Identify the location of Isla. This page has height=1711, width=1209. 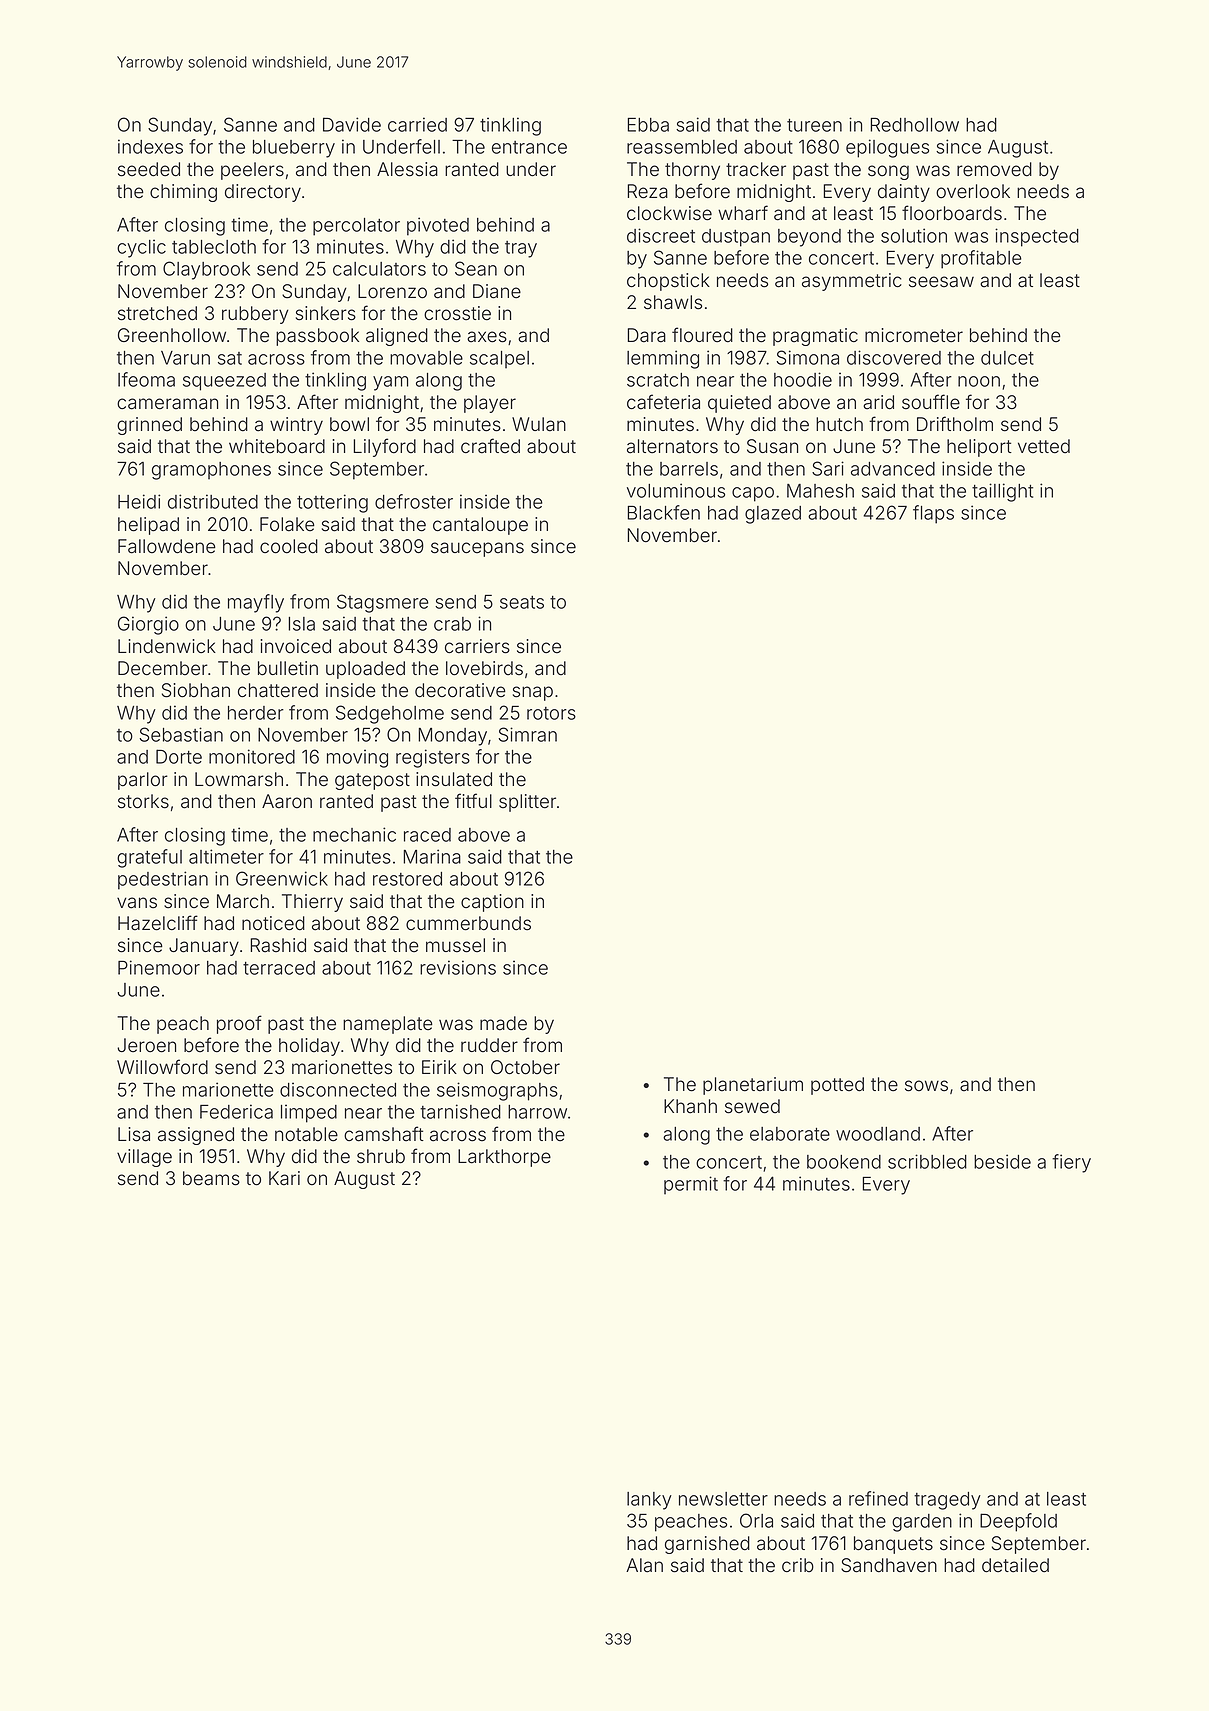
(301, 624).
